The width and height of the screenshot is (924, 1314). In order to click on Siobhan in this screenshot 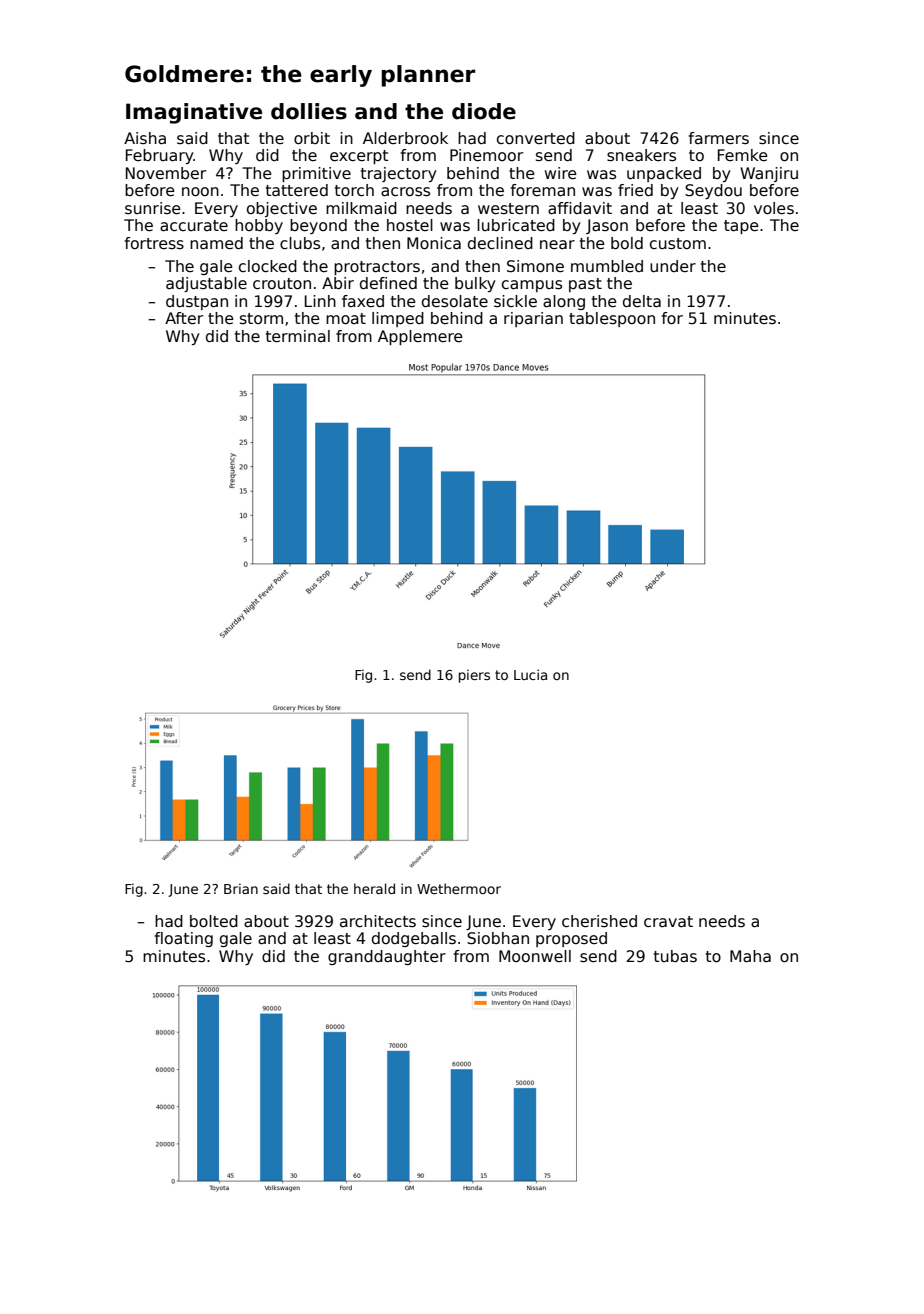, I will do `click(498, 938)`.
